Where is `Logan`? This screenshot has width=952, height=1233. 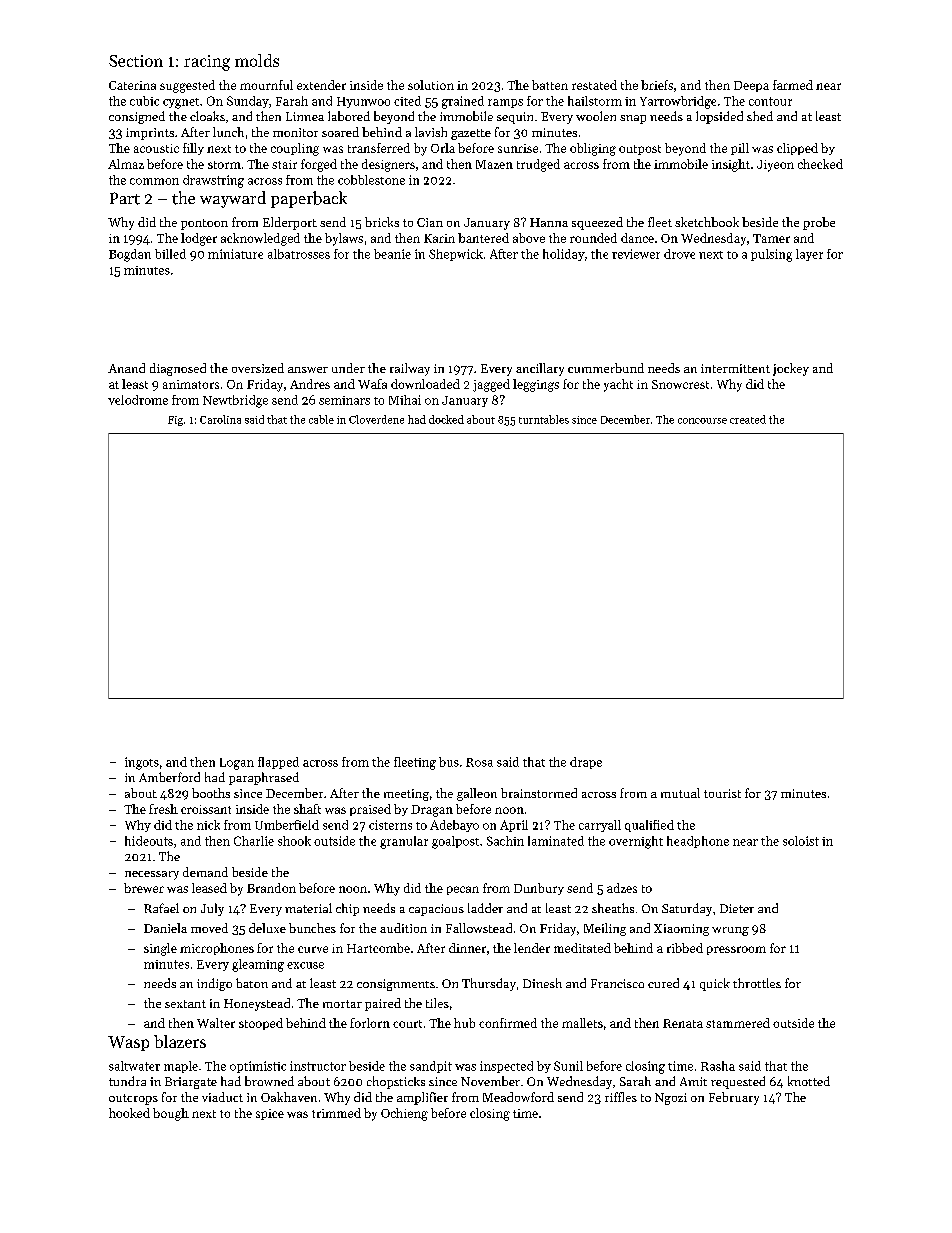
Logan is located at coordinates (237, 764).
